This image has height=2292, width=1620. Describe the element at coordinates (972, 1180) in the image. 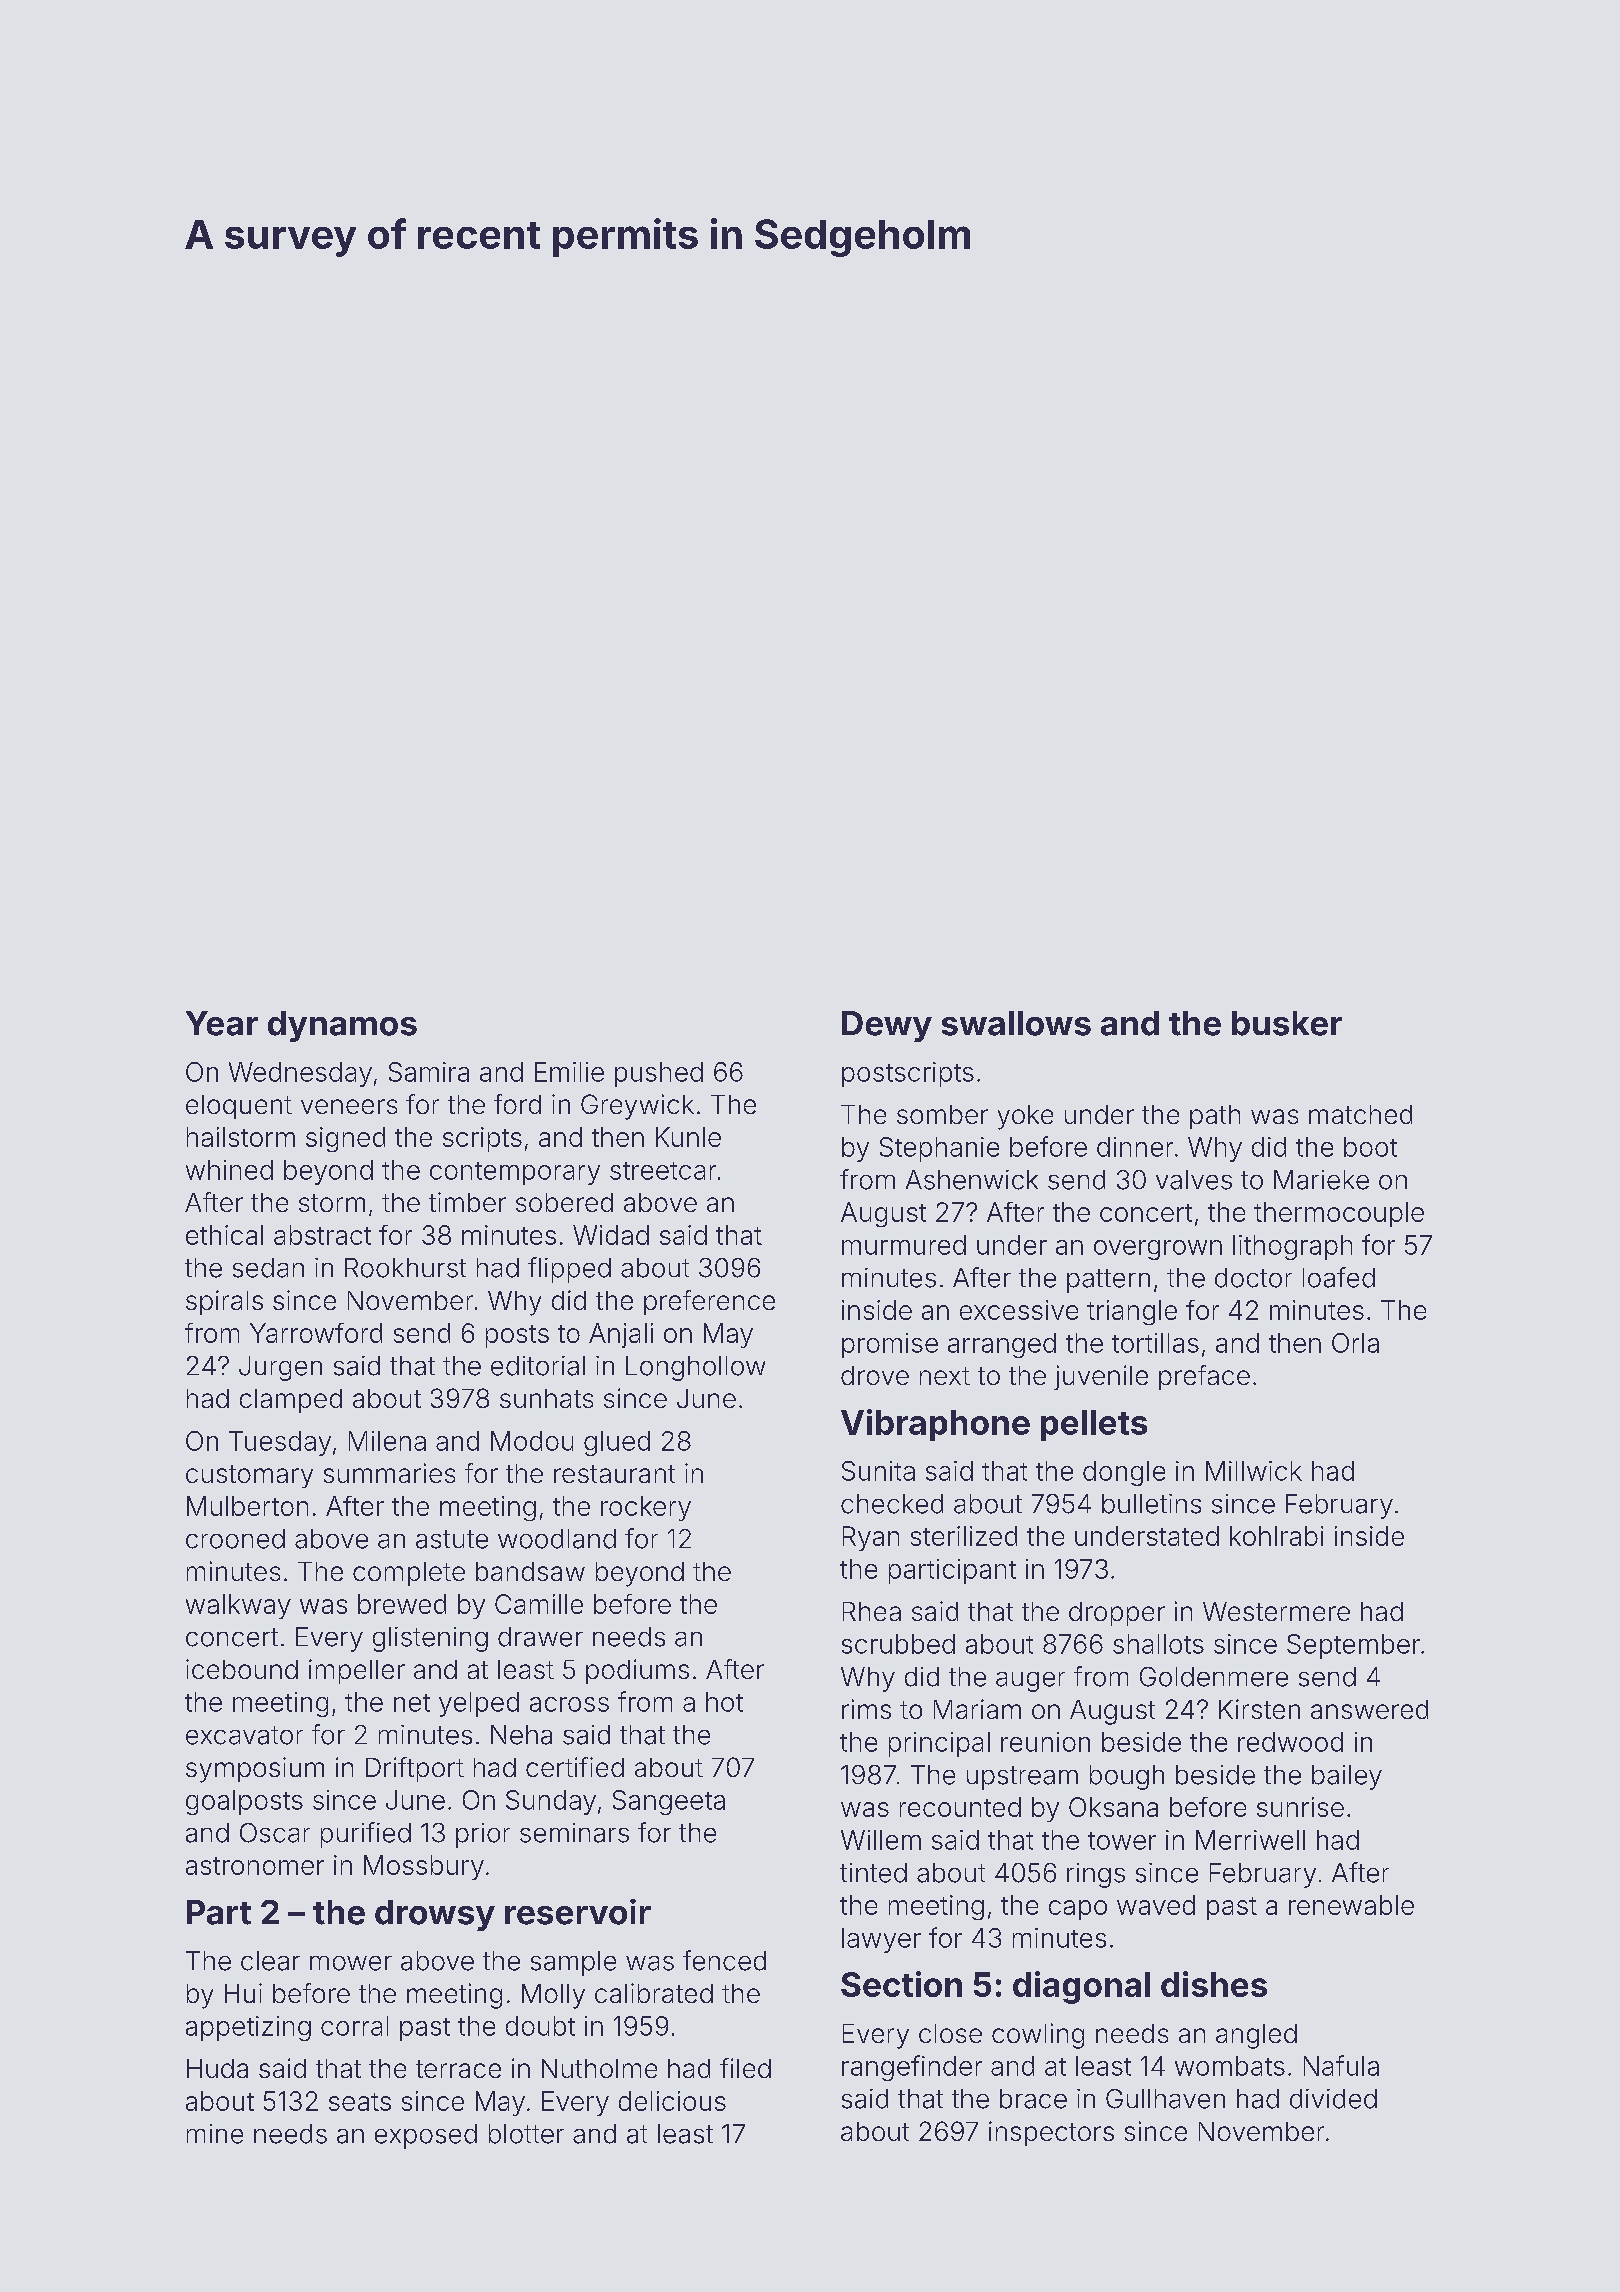

I see `Ashenwick` at that location.
